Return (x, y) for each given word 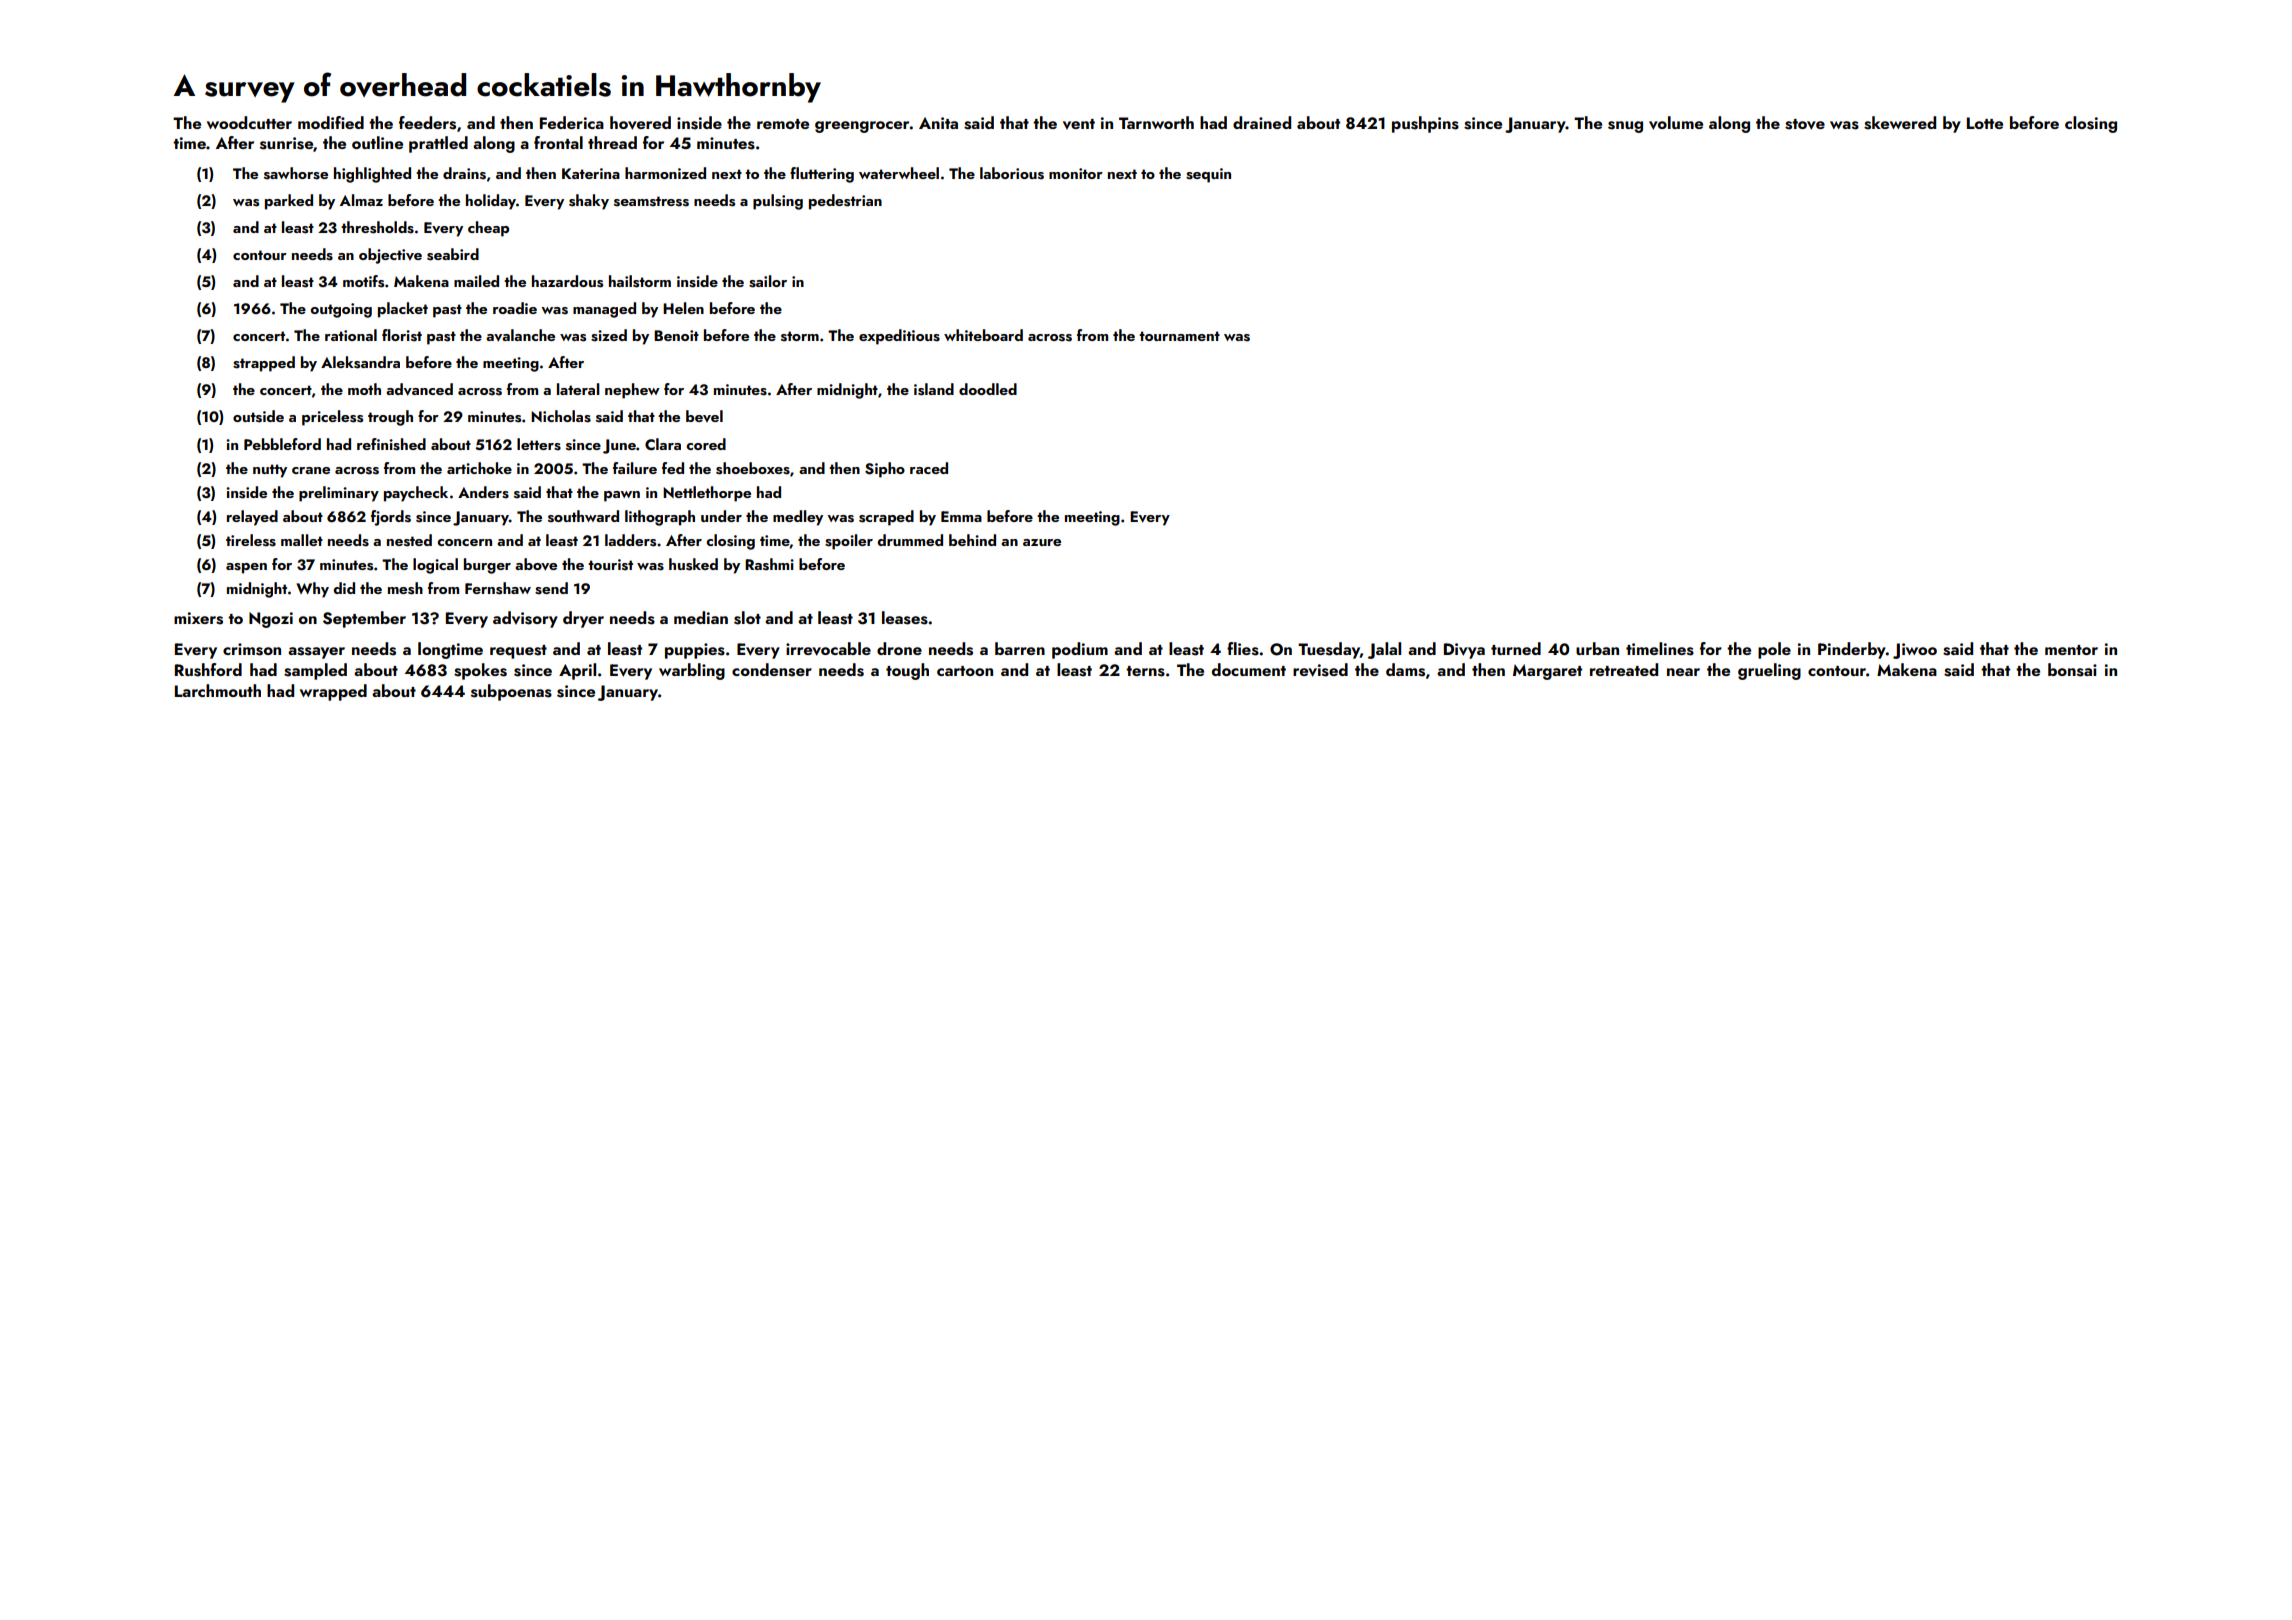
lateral (578, 389)
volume (1676, 123)
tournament (1179, 336)
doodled (988, 389)
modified (331, 122)
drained (1262, 122)
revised (1320, 670)
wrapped (333, 692)
